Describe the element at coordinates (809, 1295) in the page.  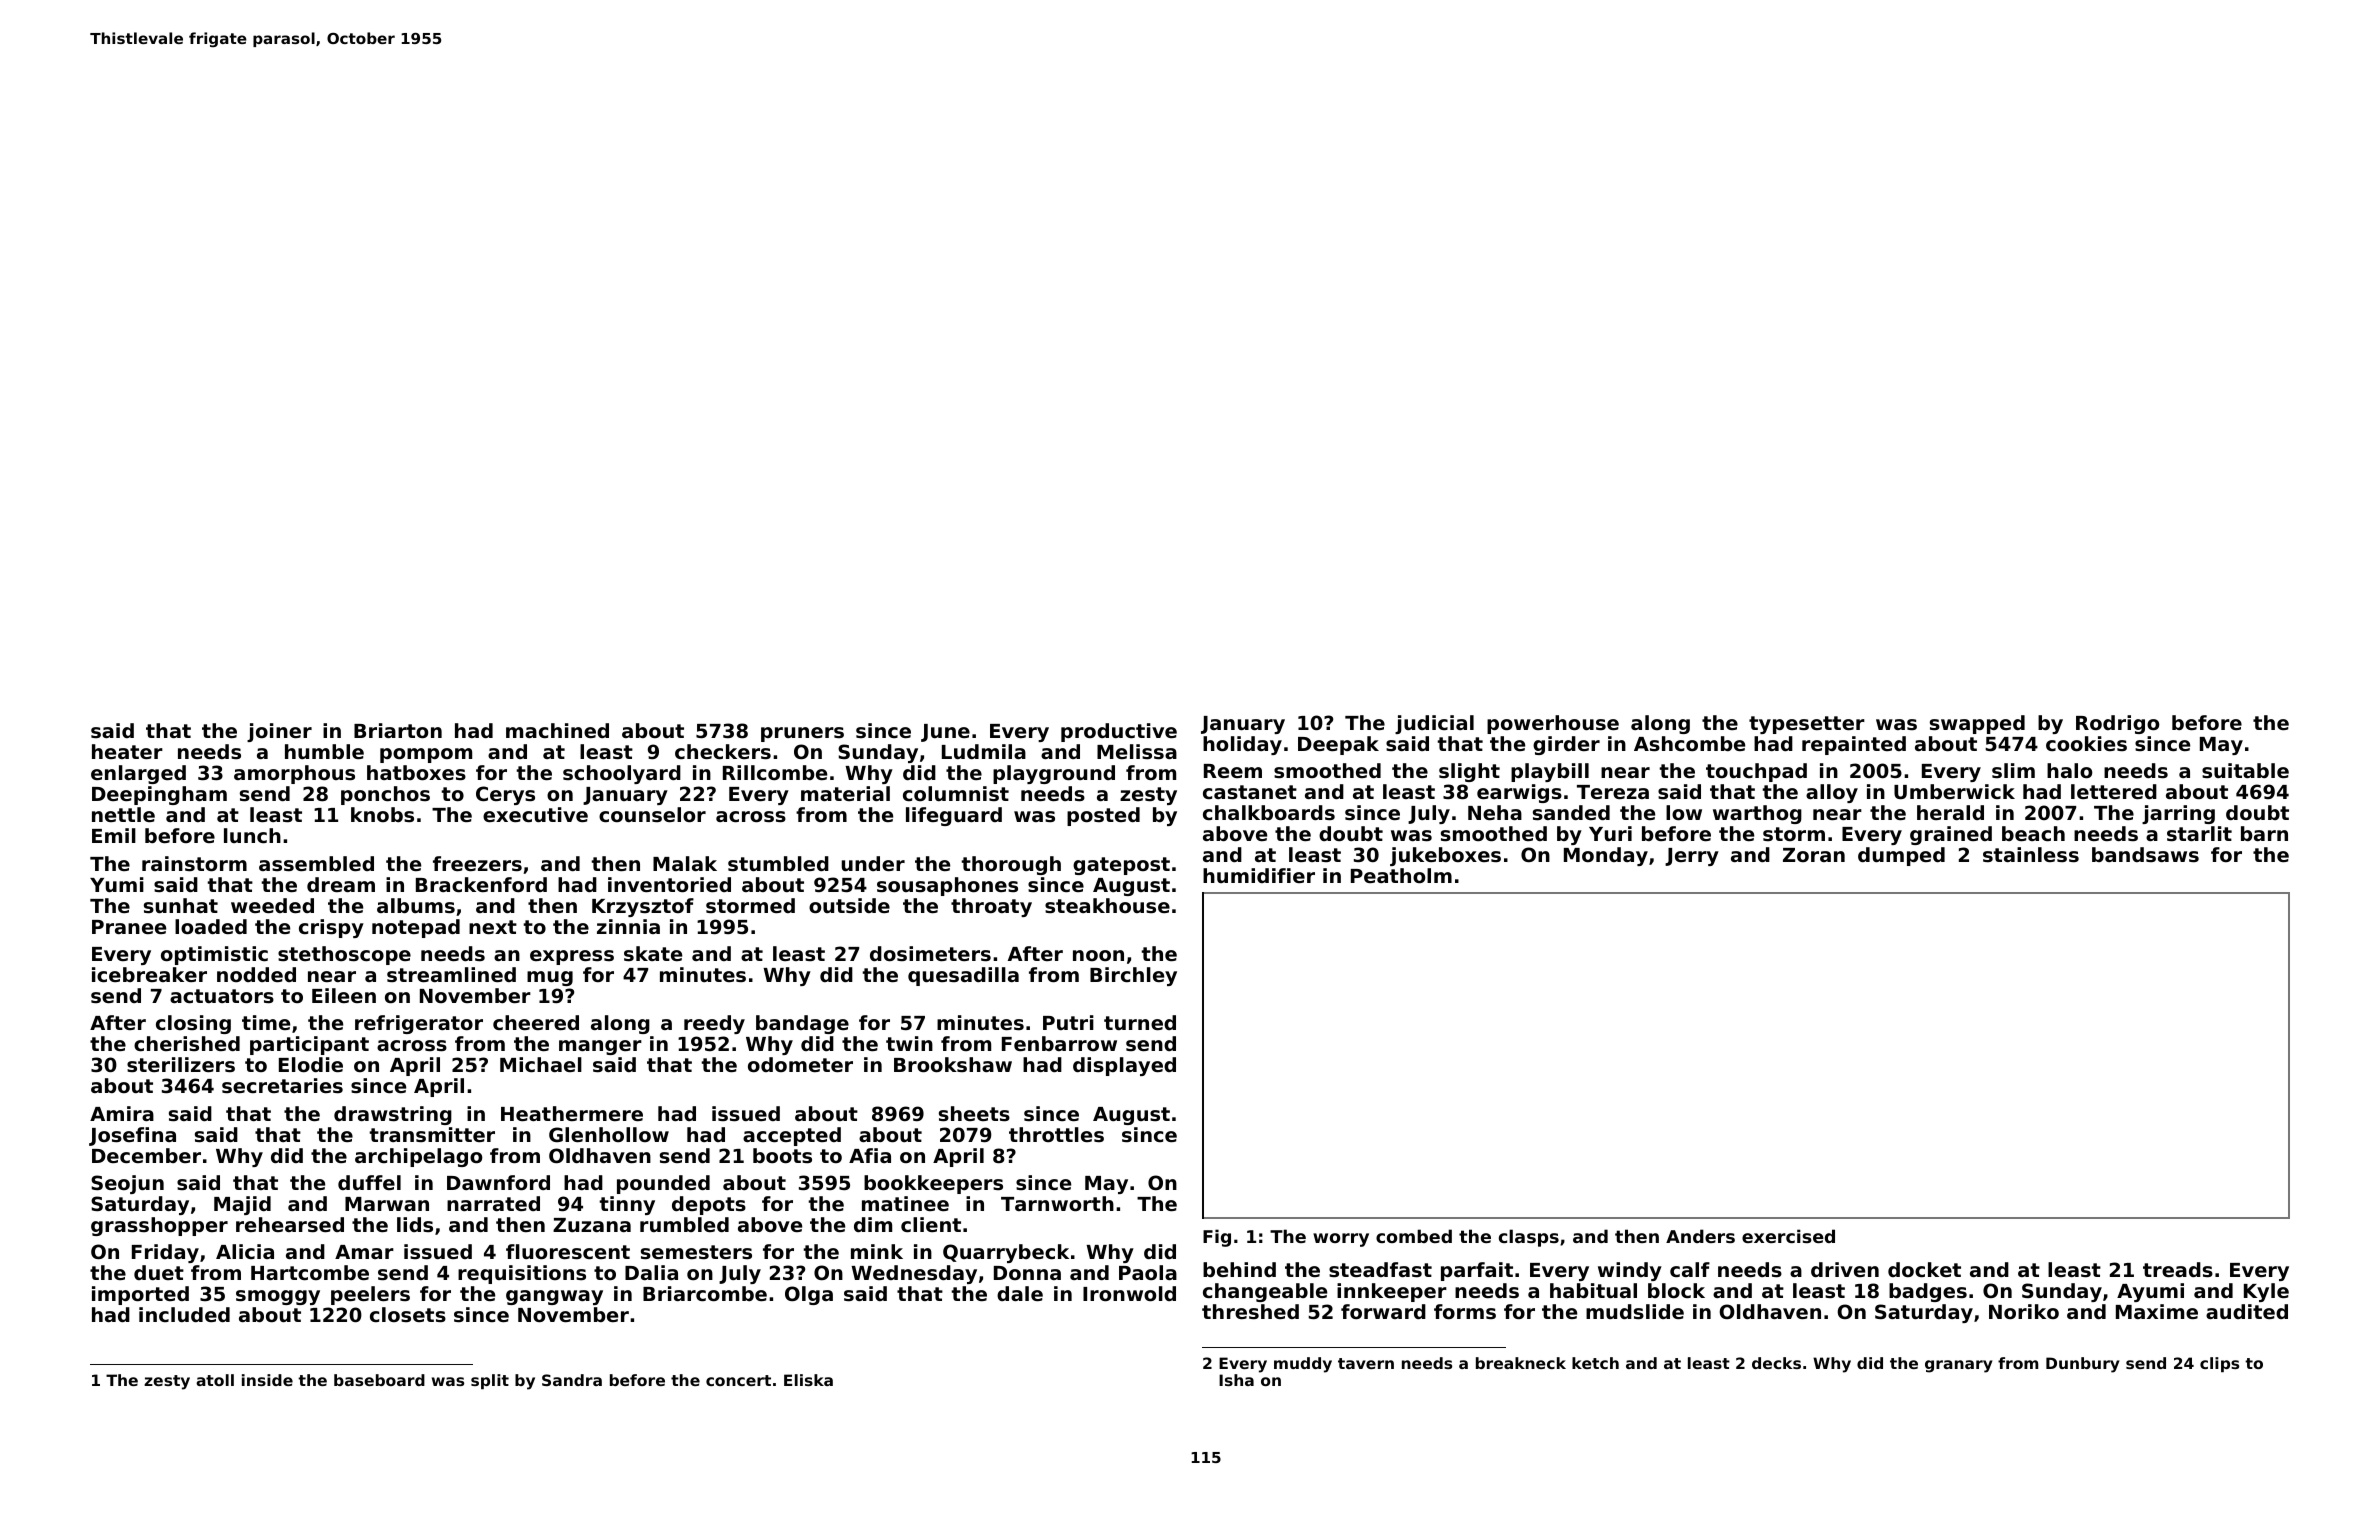
I see `Olga` at that location.
